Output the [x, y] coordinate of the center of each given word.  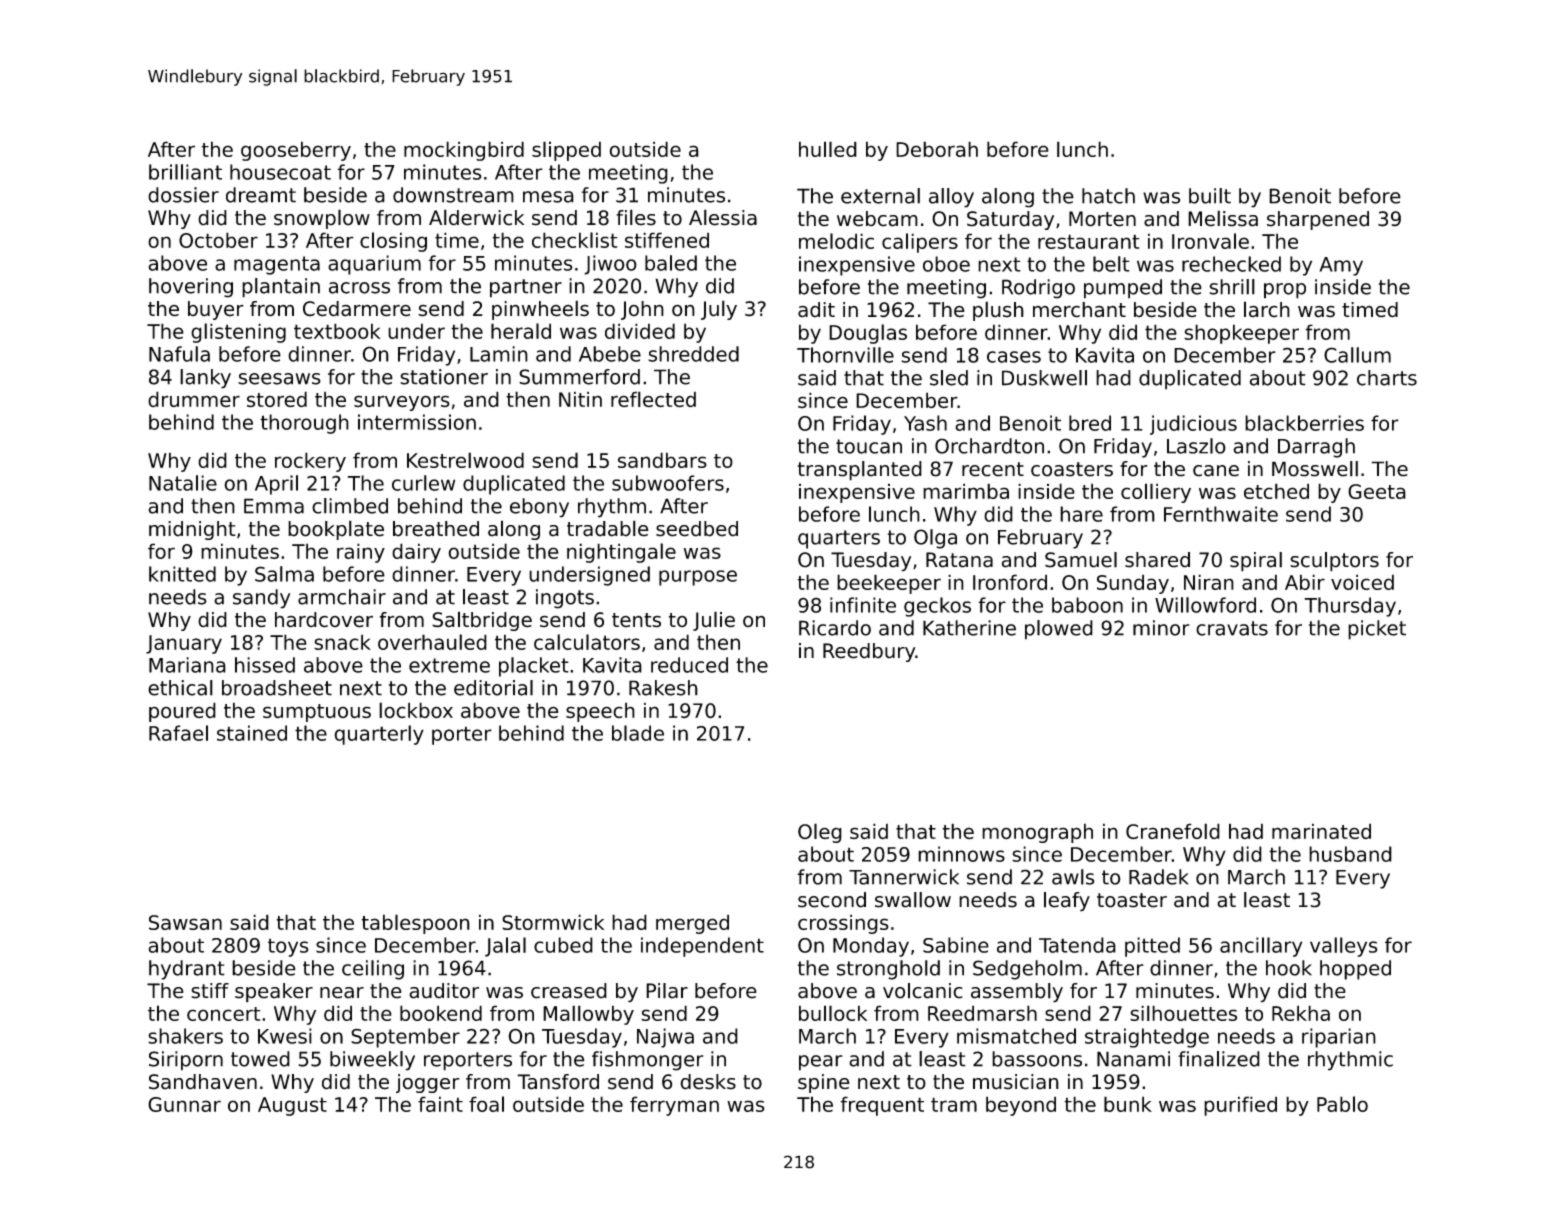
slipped [566, 151]
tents [636, 620]
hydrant [187, 970]
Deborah [937, 149]
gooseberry [296, 151]
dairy [416, 553]
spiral [1256, 562]
